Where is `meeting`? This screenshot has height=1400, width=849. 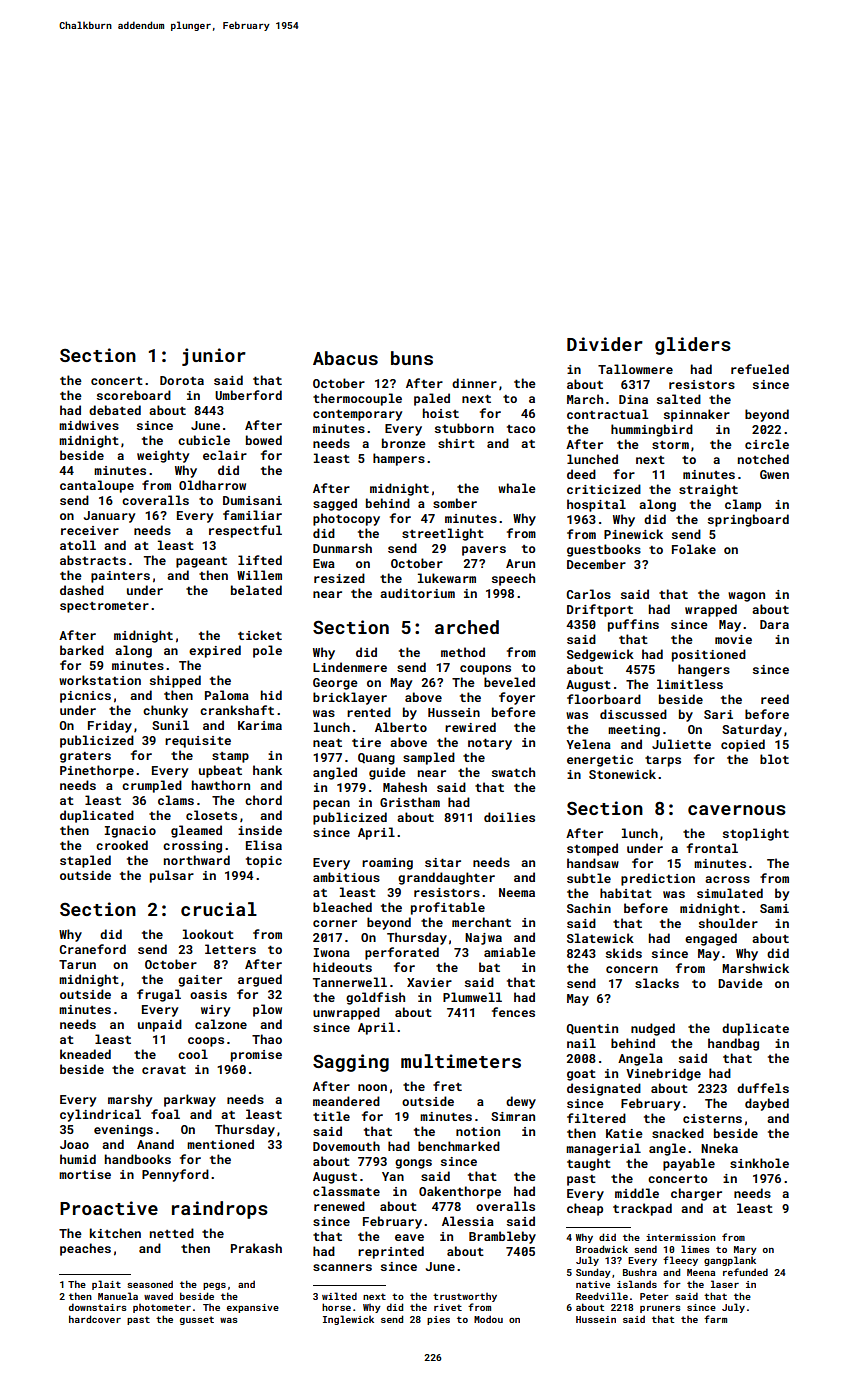
meeting is located at coordinates (634, 731).
